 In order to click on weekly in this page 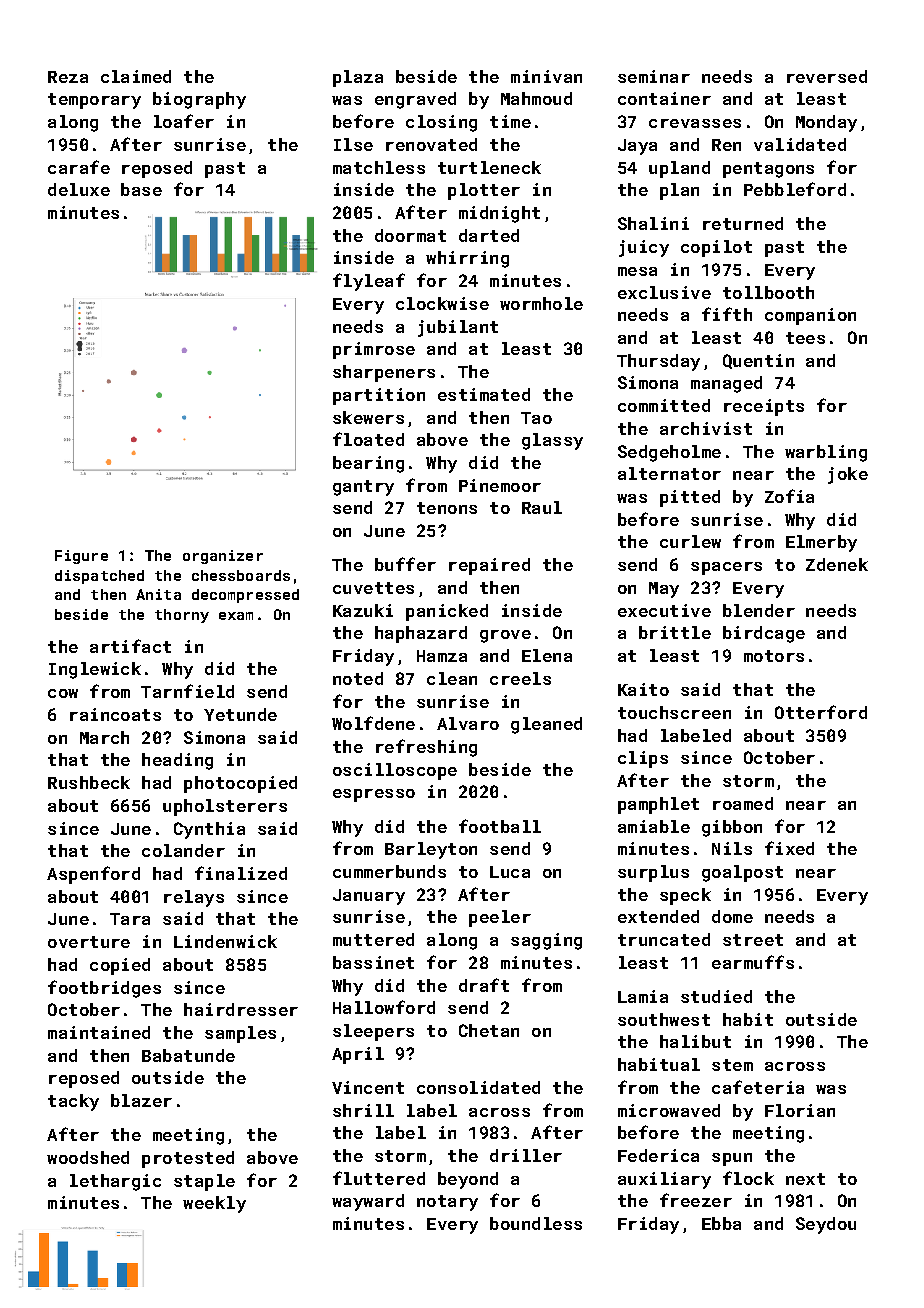, I will do `click(214, 1204)`.
